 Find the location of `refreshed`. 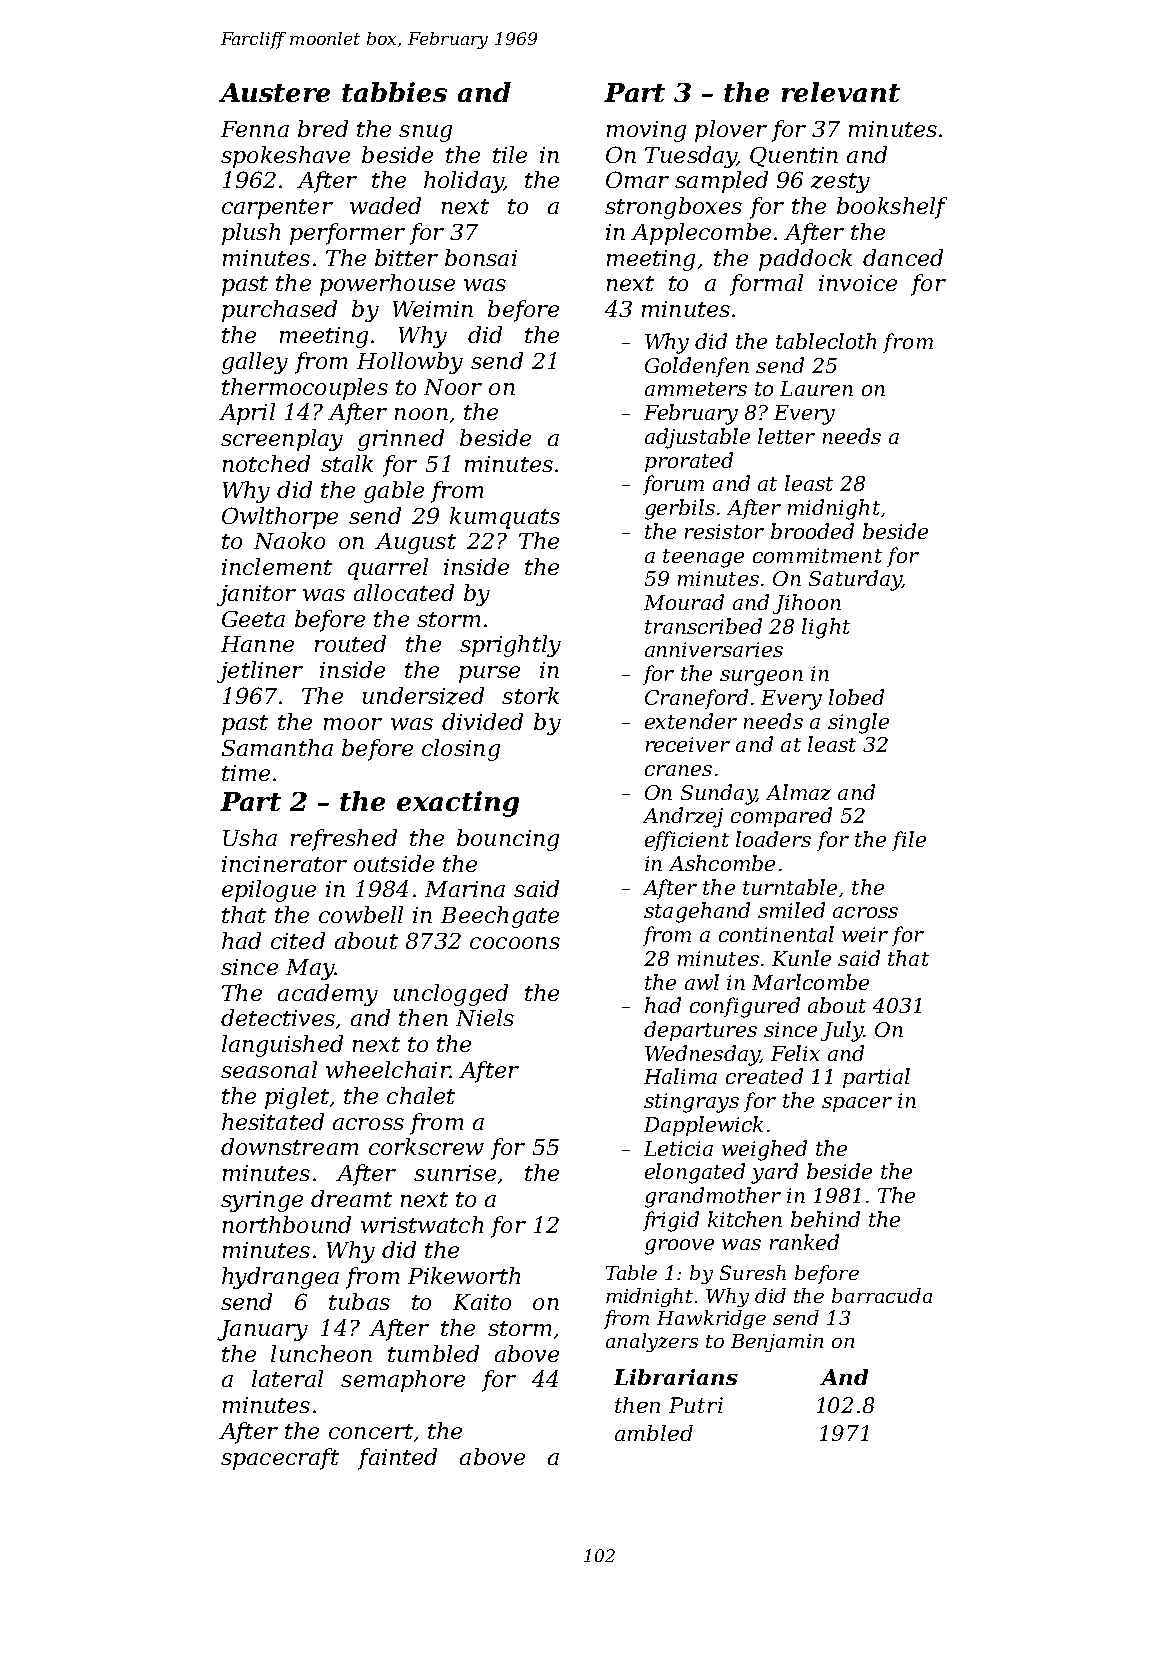

refreshed is located at coordinates (344, 840).
